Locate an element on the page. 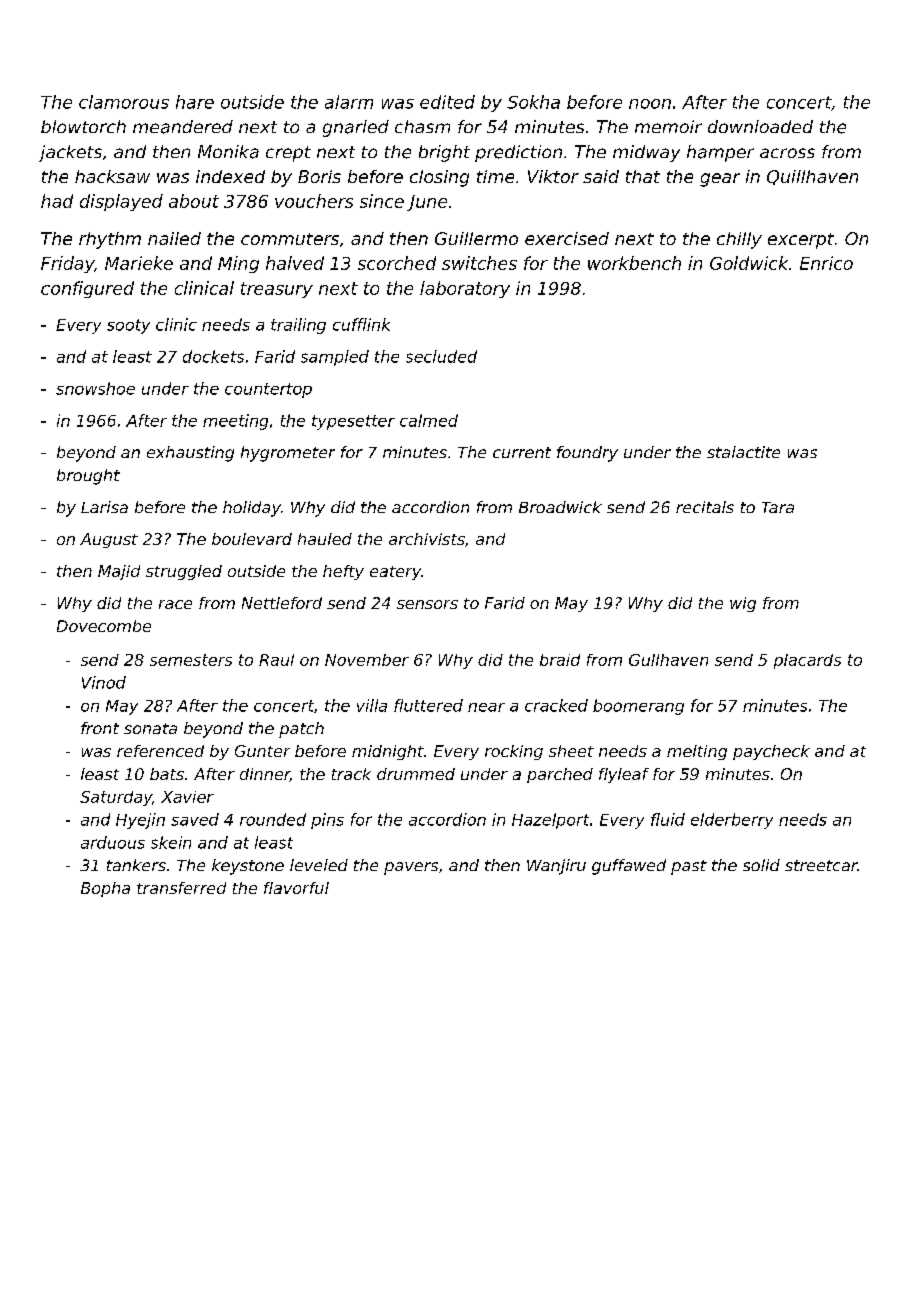  stalactite is located at coordinates (743, 452).
